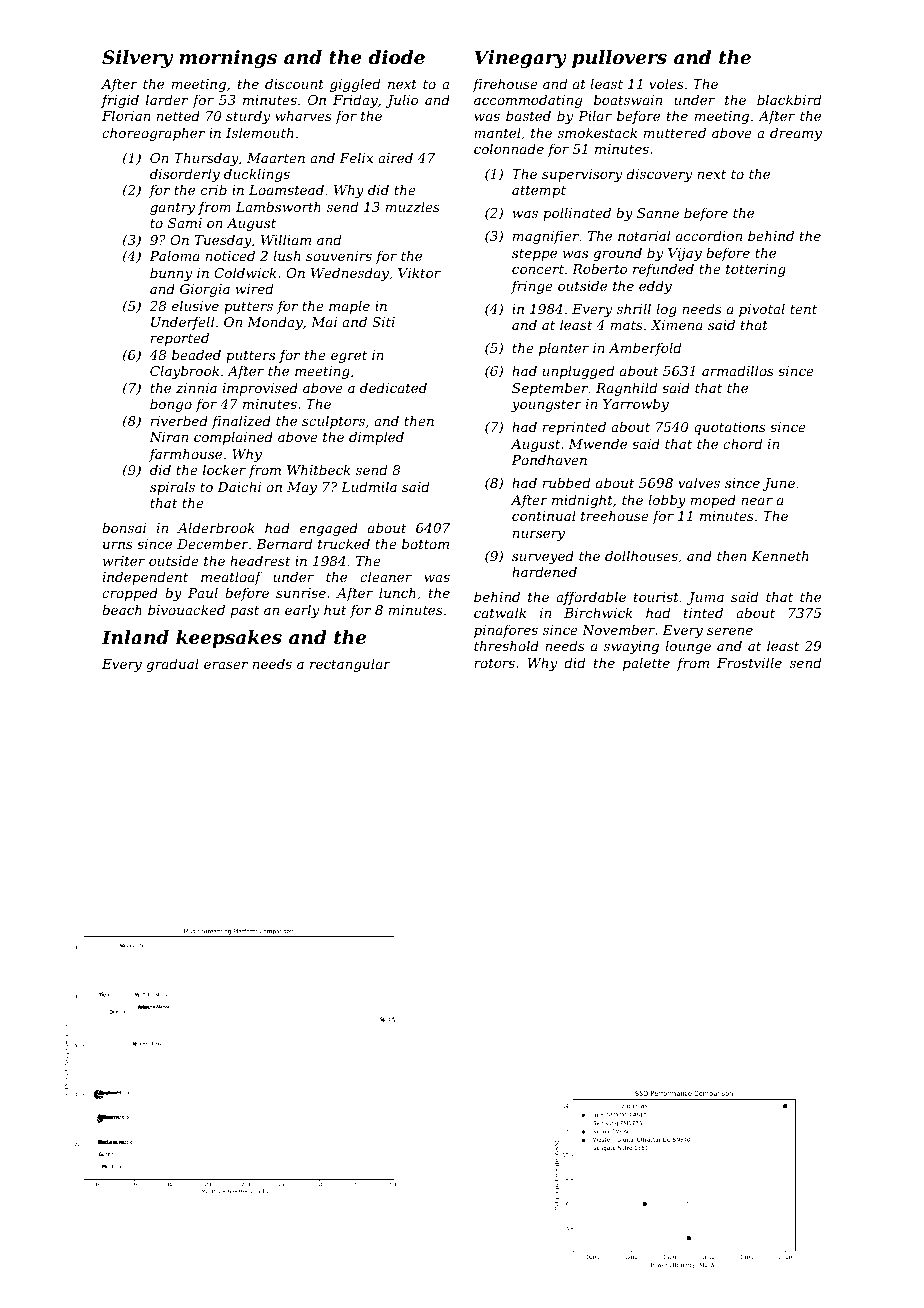 The width and height of the screenshot is (924, 1308). Describe the element at coordinates (186, 609) in the screenshot. I see `bivouacked` at that location.
